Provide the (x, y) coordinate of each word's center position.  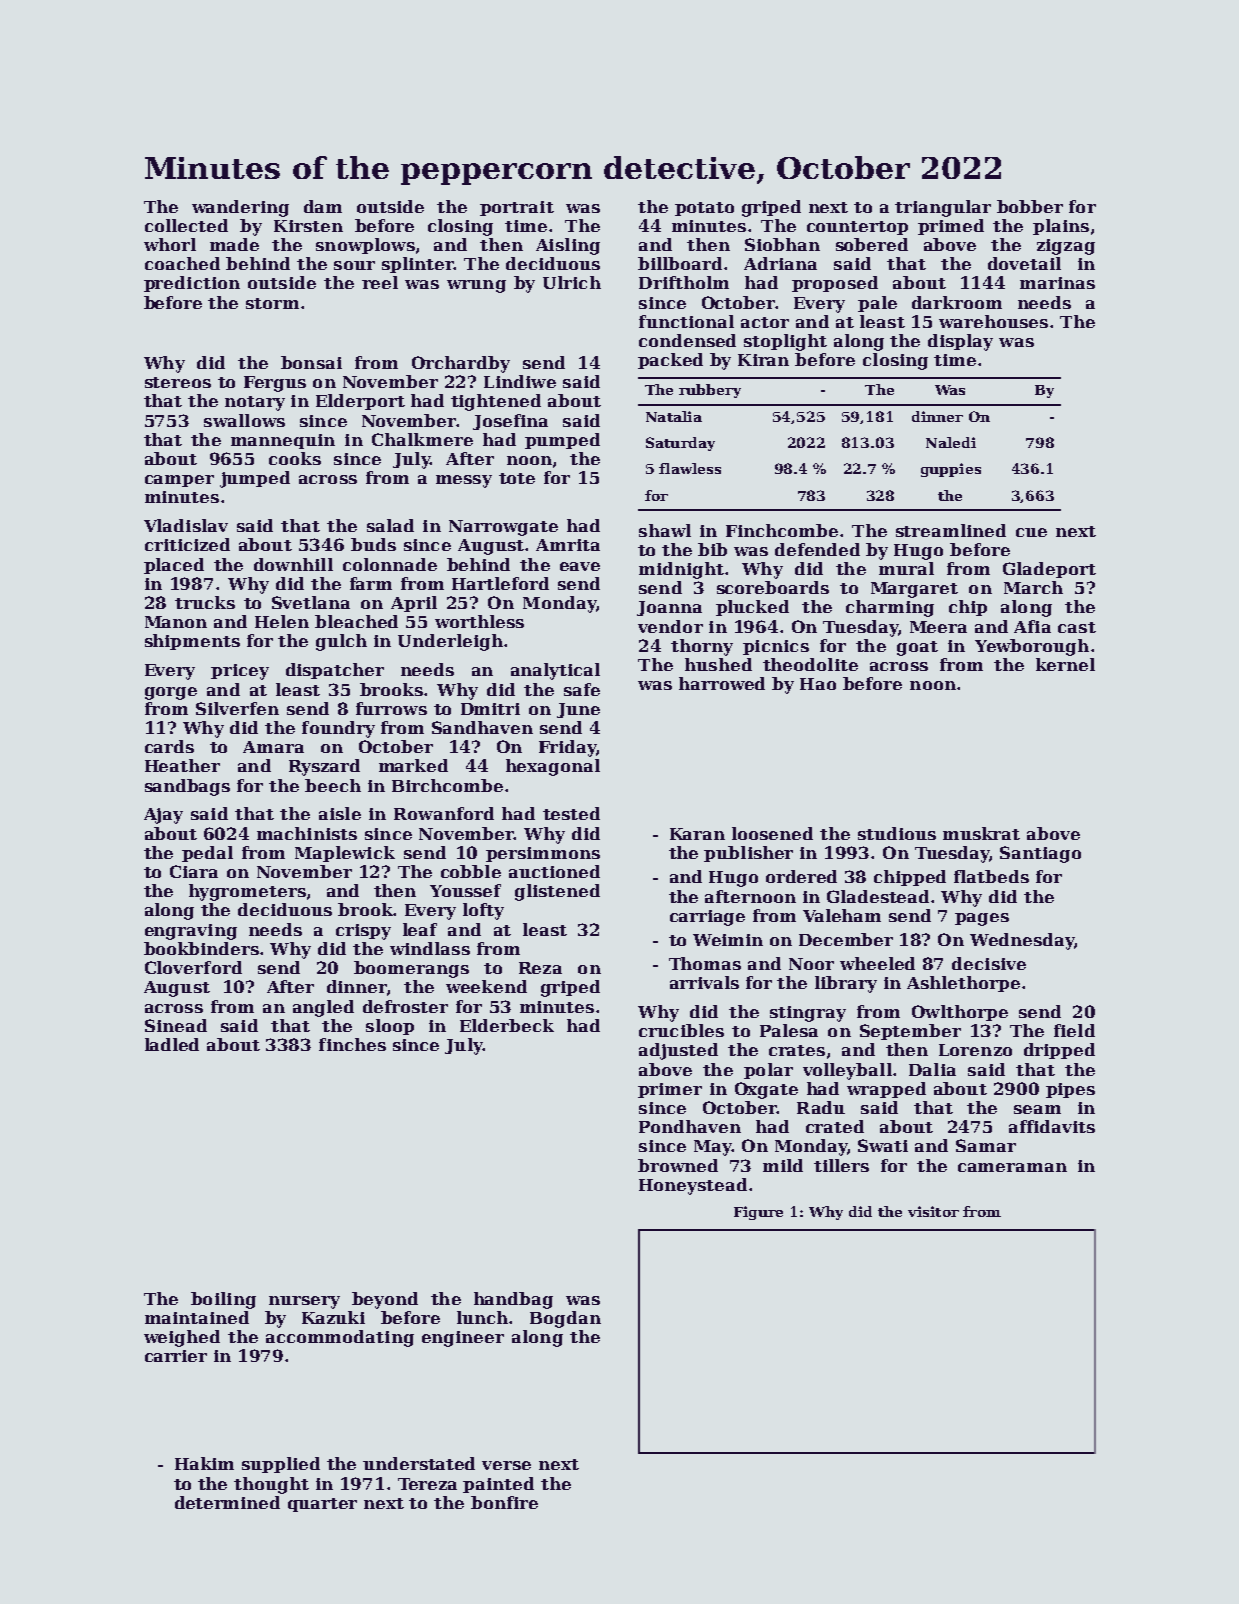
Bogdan (565, 1319)
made (234, 244)
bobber (1030, 206)
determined (227, 1502)
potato (704, 209)
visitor (933, 1211)
